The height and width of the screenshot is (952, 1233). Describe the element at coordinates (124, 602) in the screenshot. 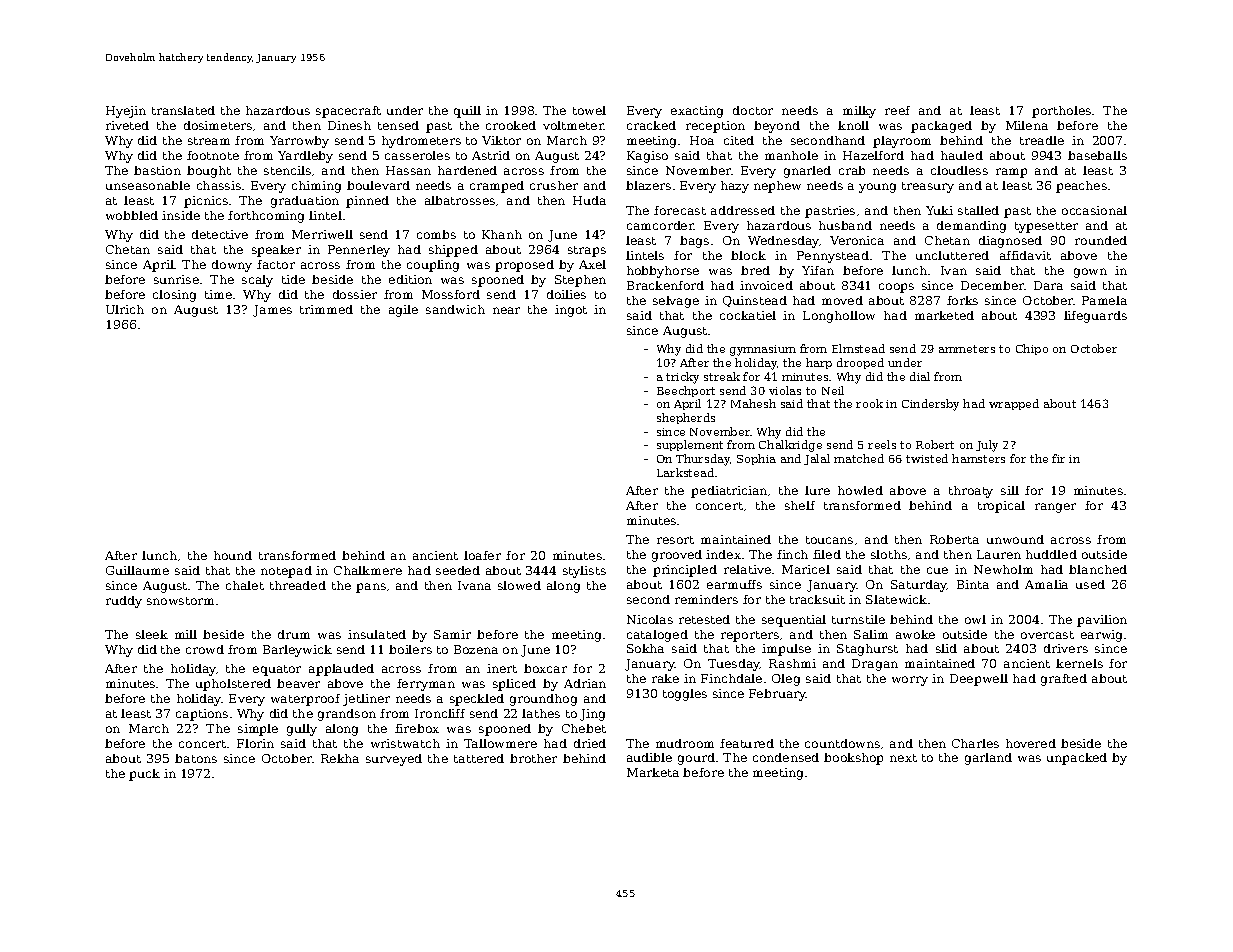

I see `ruddy` at that location.
